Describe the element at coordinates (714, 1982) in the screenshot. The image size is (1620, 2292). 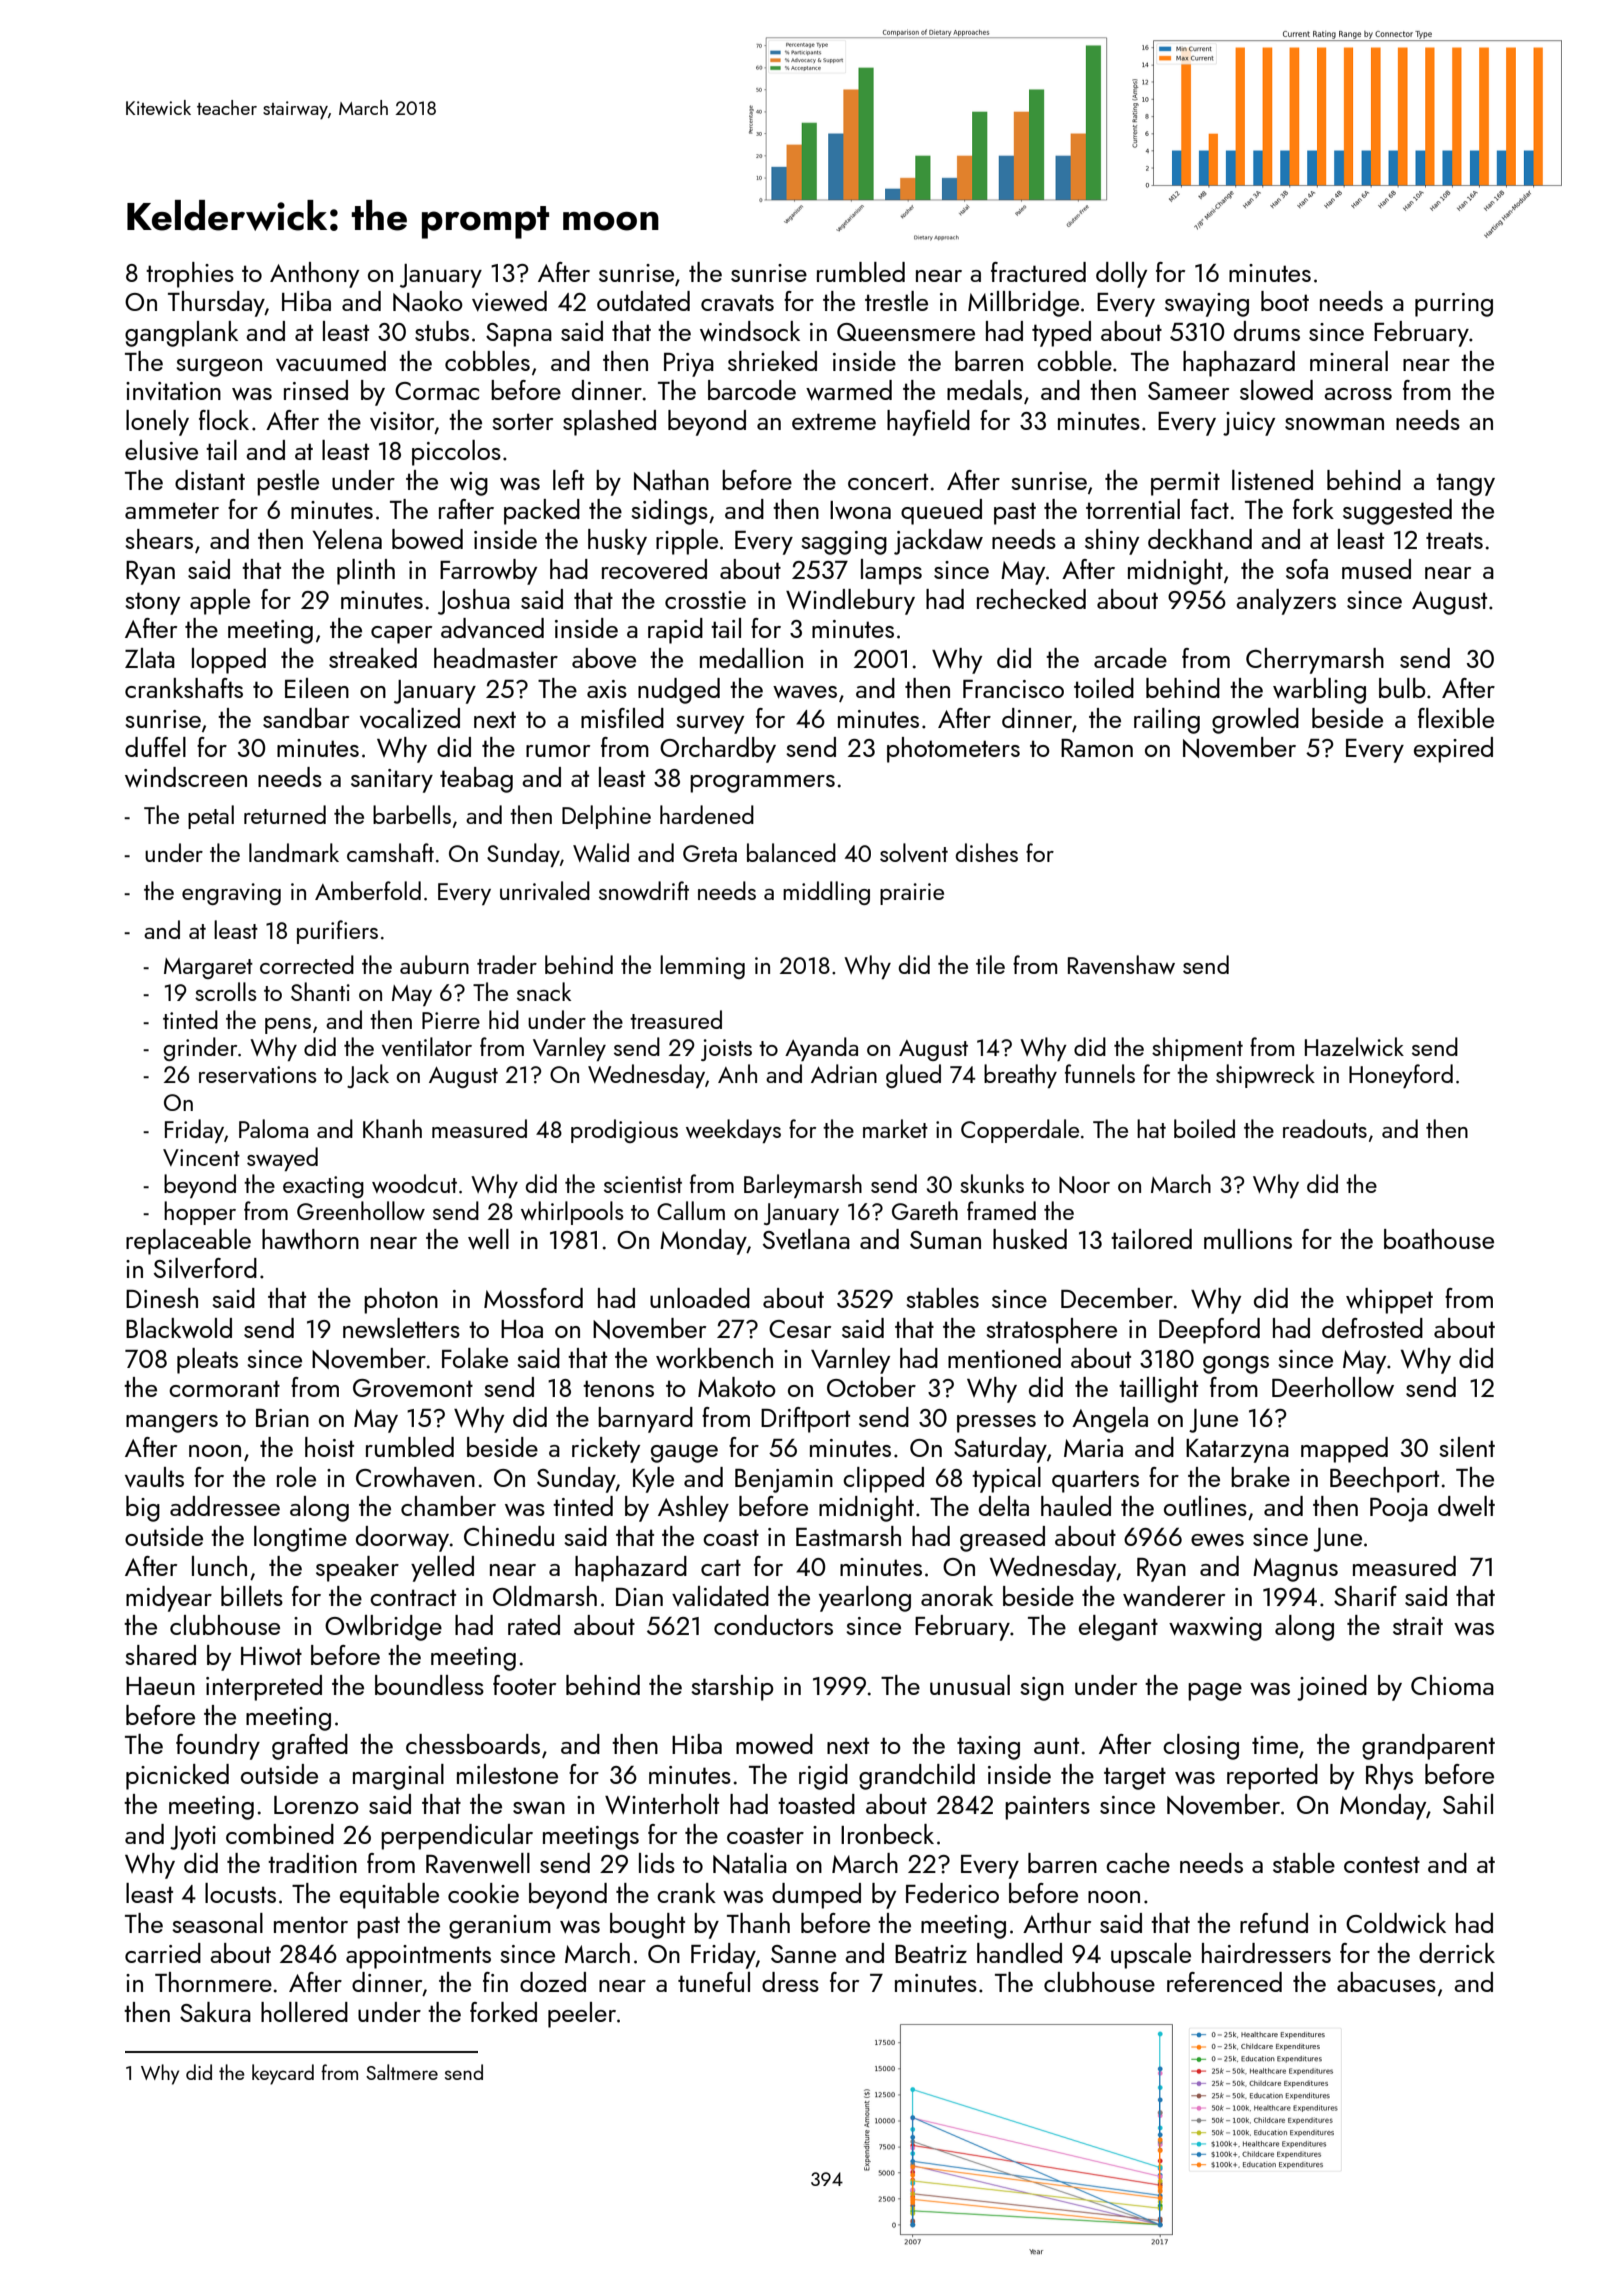
I see `tuneful` at that location.
